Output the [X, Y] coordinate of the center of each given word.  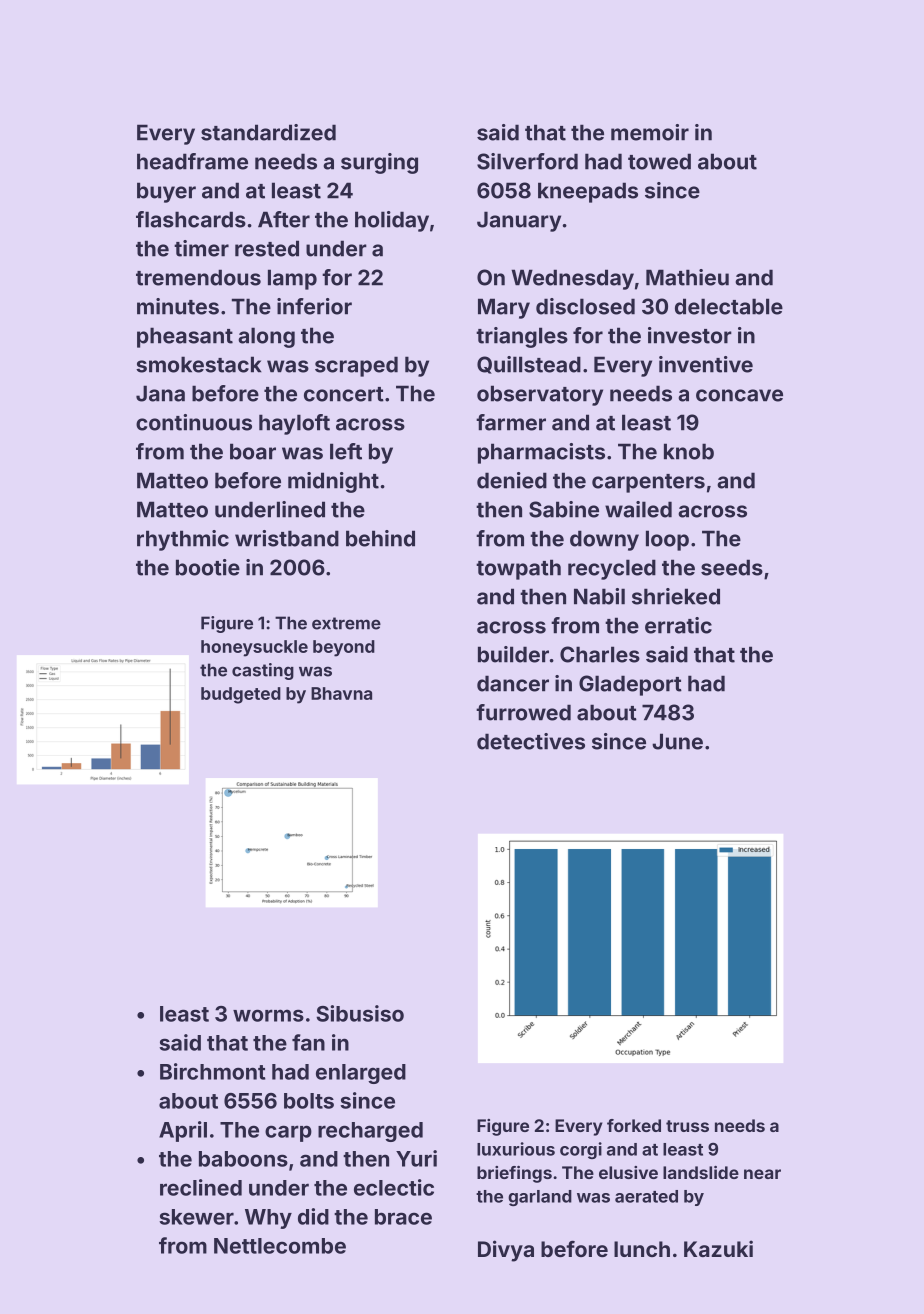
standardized [268, 132]
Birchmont [213, 1071]
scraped [356, 366]
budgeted [241, 695]
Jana [160, 393]
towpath [518, 569]
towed [659, 161]
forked [634, 1125]
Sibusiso [360, 1013]
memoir [650, 132]
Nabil [599, 596]
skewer [196, 1217]
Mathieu [687, 277]
